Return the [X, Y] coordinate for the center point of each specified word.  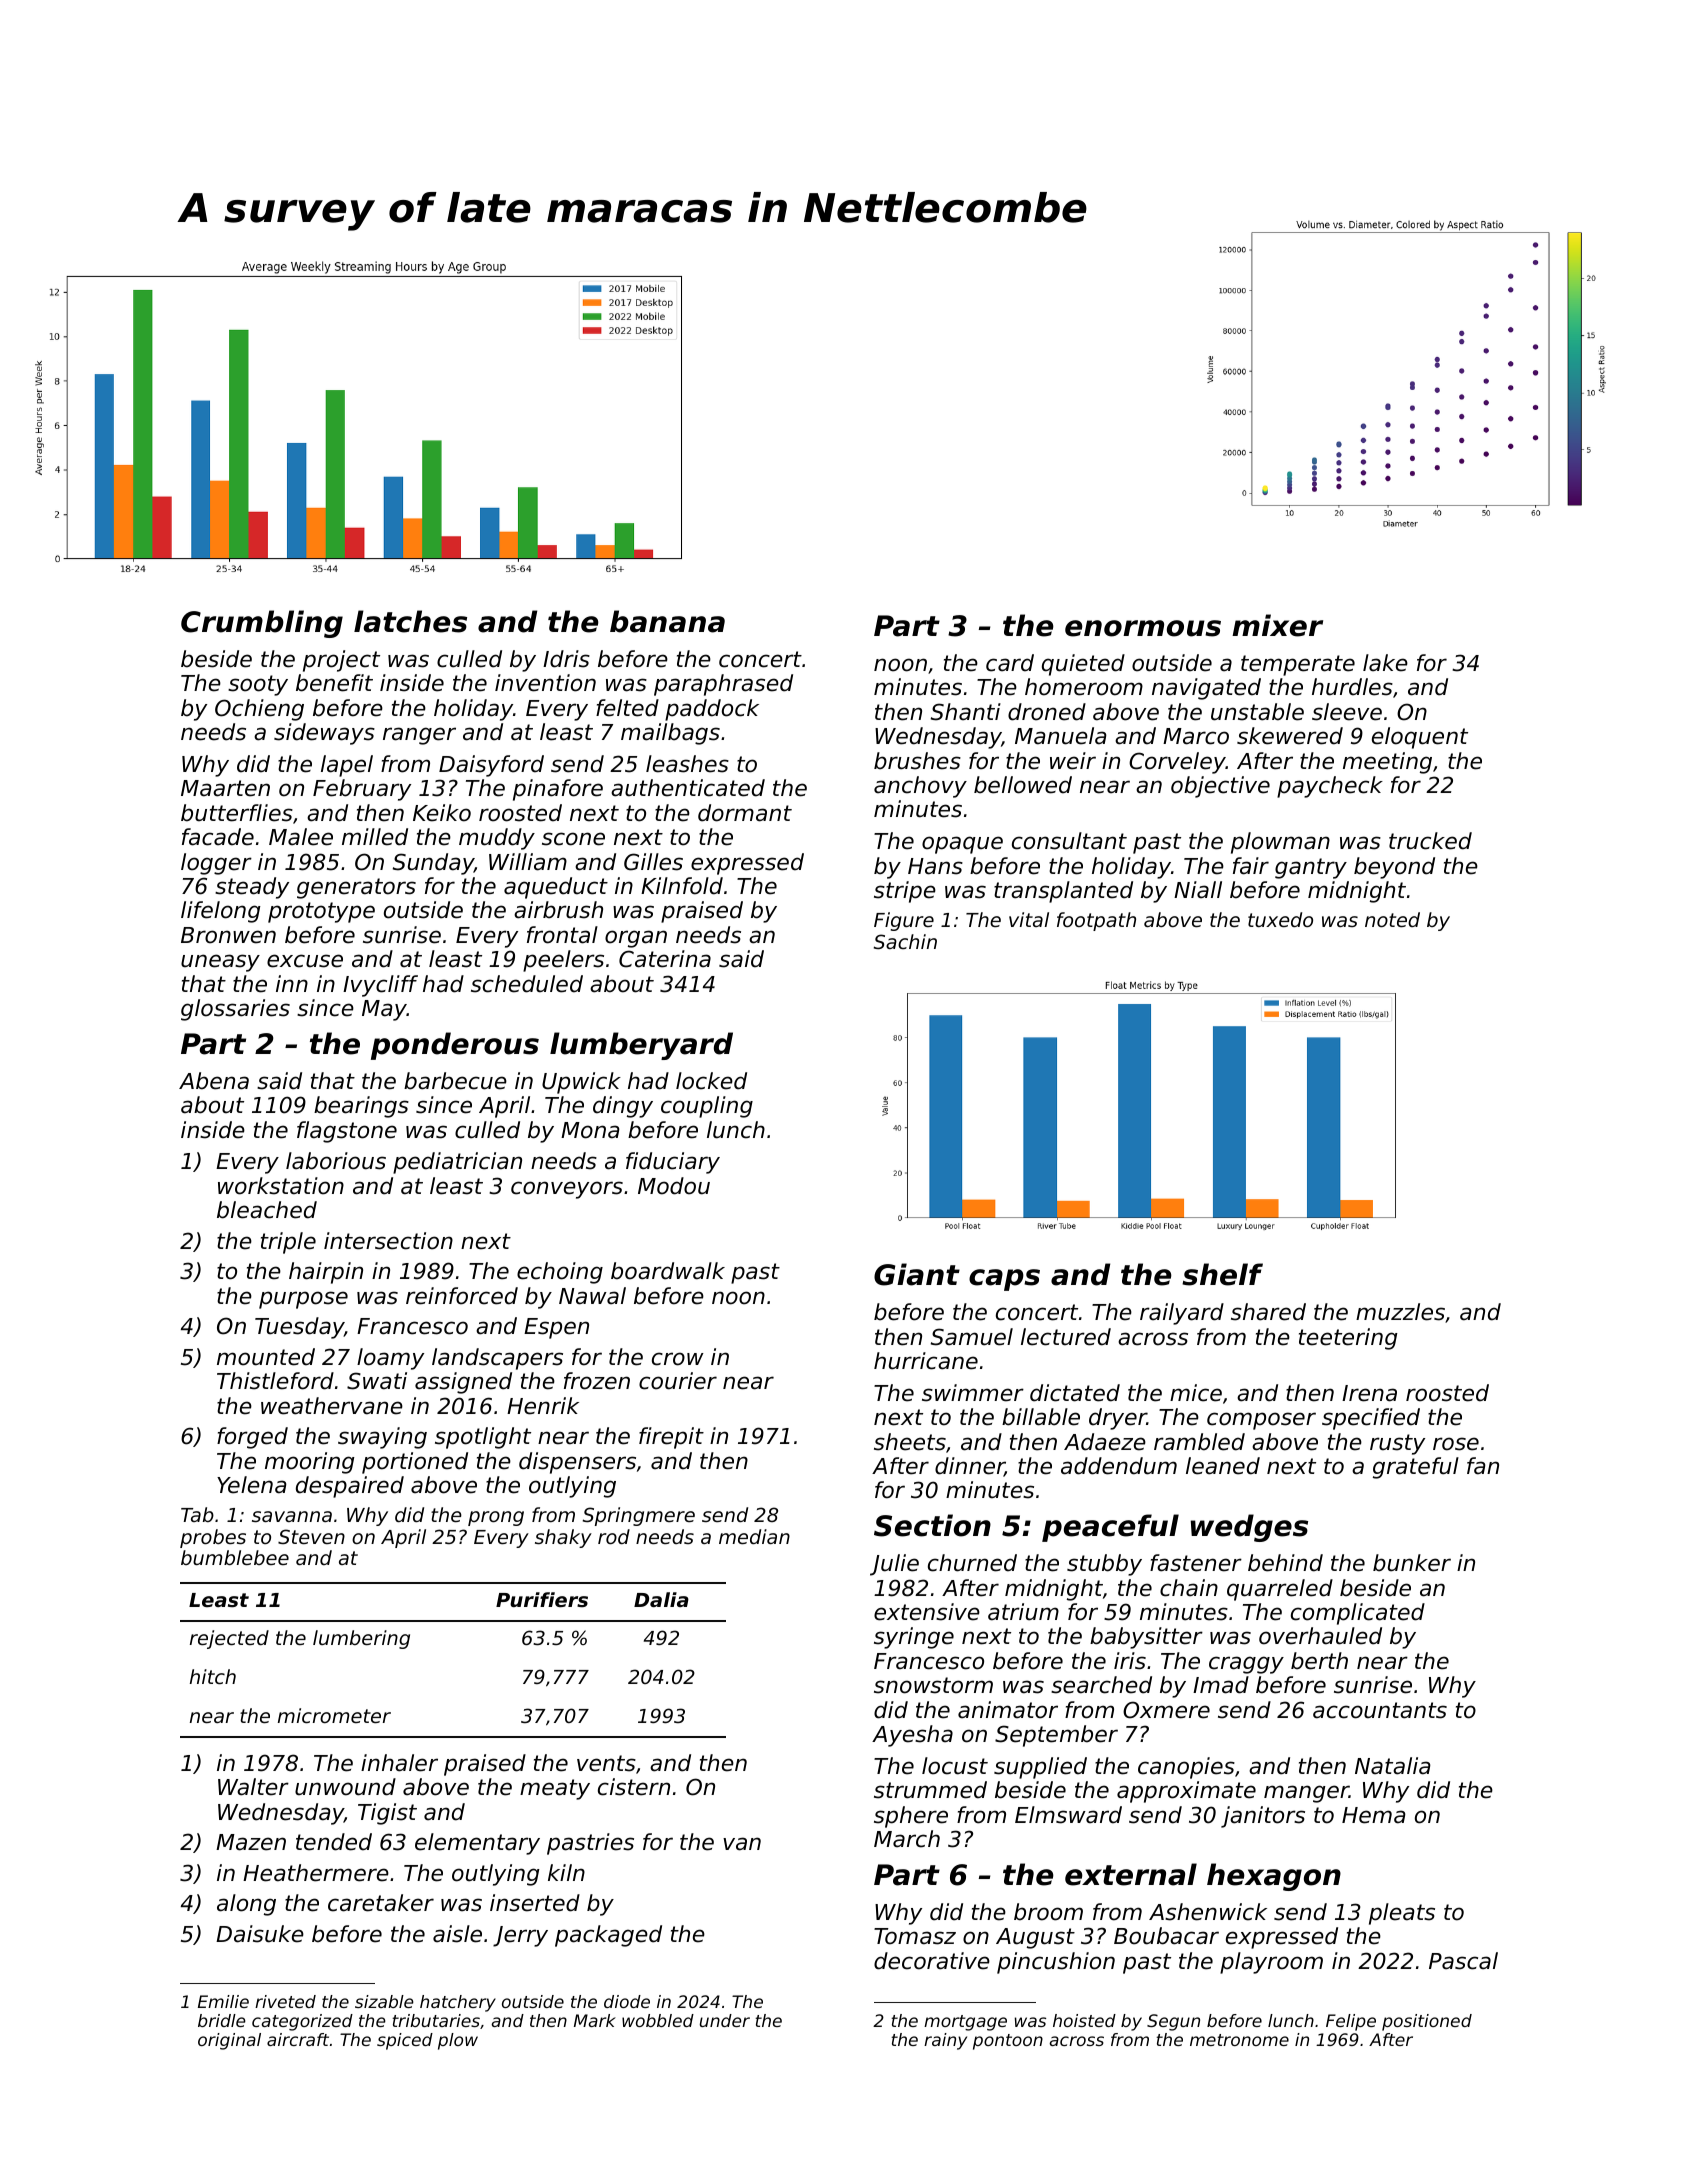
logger [216, 864]
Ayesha [912, 1736]
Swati [377, 1381]
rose [1456, 1444]
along [246, 1905]
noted [1392, 919]
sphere [911, 1817]
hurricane [926, 1361]
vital [1029, 919]
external [1131, 1874]
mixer [1277, 625]
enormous [1143, 628]
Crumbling [262, 624]
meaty [555, 1789]
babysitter [1146, 1638]
